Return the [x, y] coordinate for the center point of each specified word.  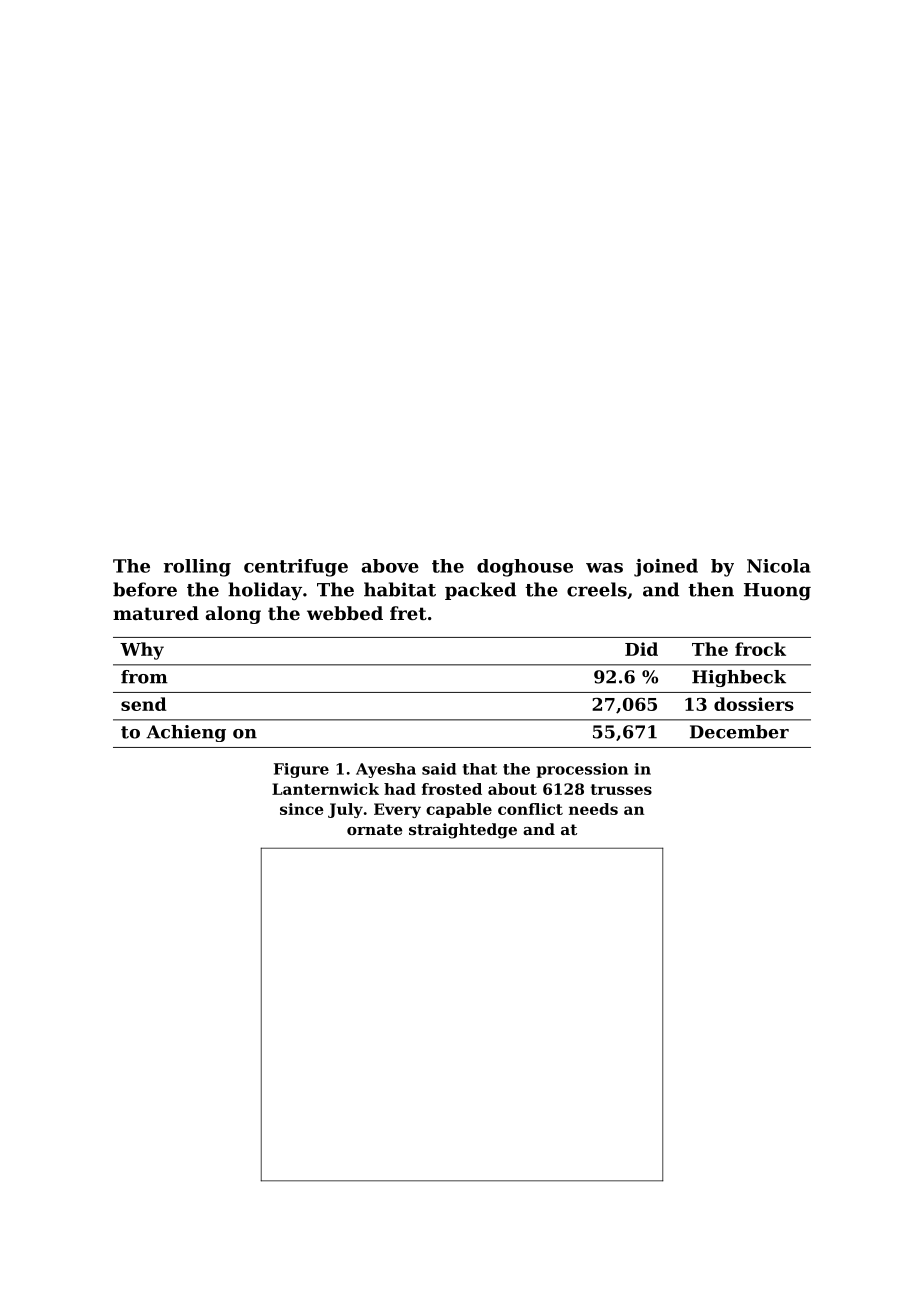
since [302, 809]
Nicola [779, 566]
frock [760, 649]
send [144, 704]
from [144, 677]
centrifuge [296, 568]
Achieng [186, 733]
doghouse [525, 568]
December [739, 732]
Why [142, 651]
